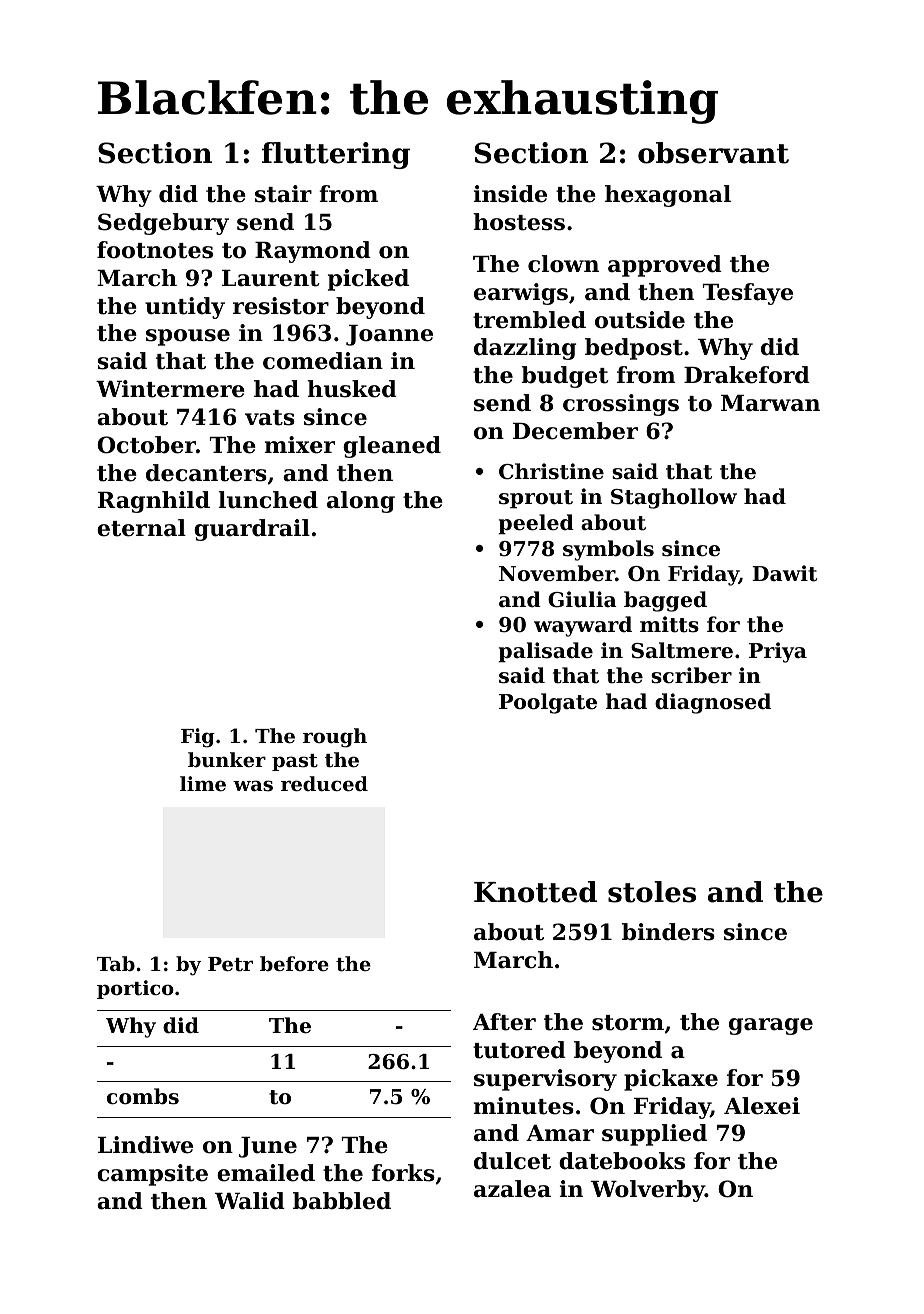 Image resolution: width=924 pixels, height=1314 pixels. What do you see at coordinates (152, 1175) in the document?
I see `campsite` at bounding box center [152, 1175].
